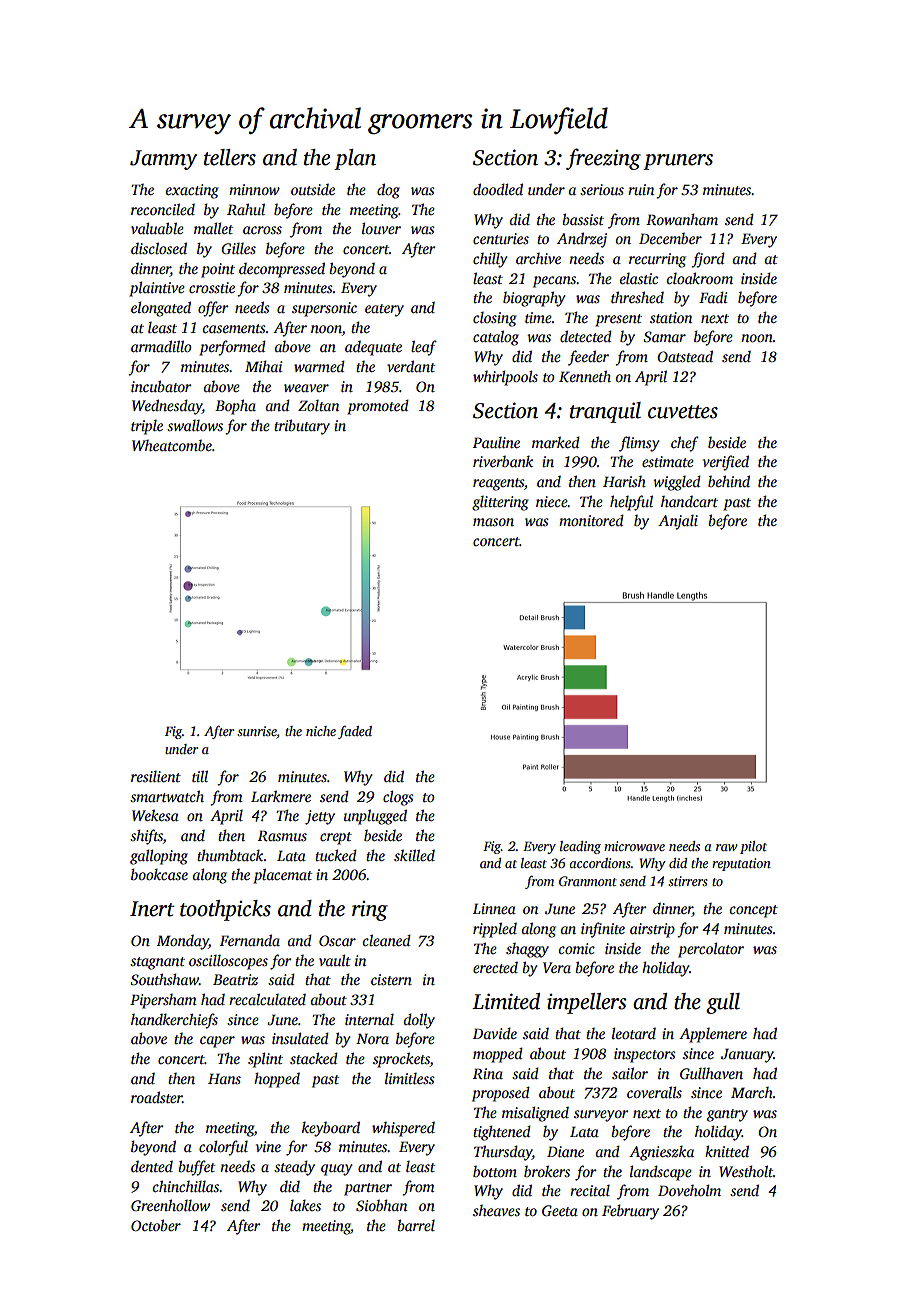  I want to click on lakes, so click(305, 1205).
